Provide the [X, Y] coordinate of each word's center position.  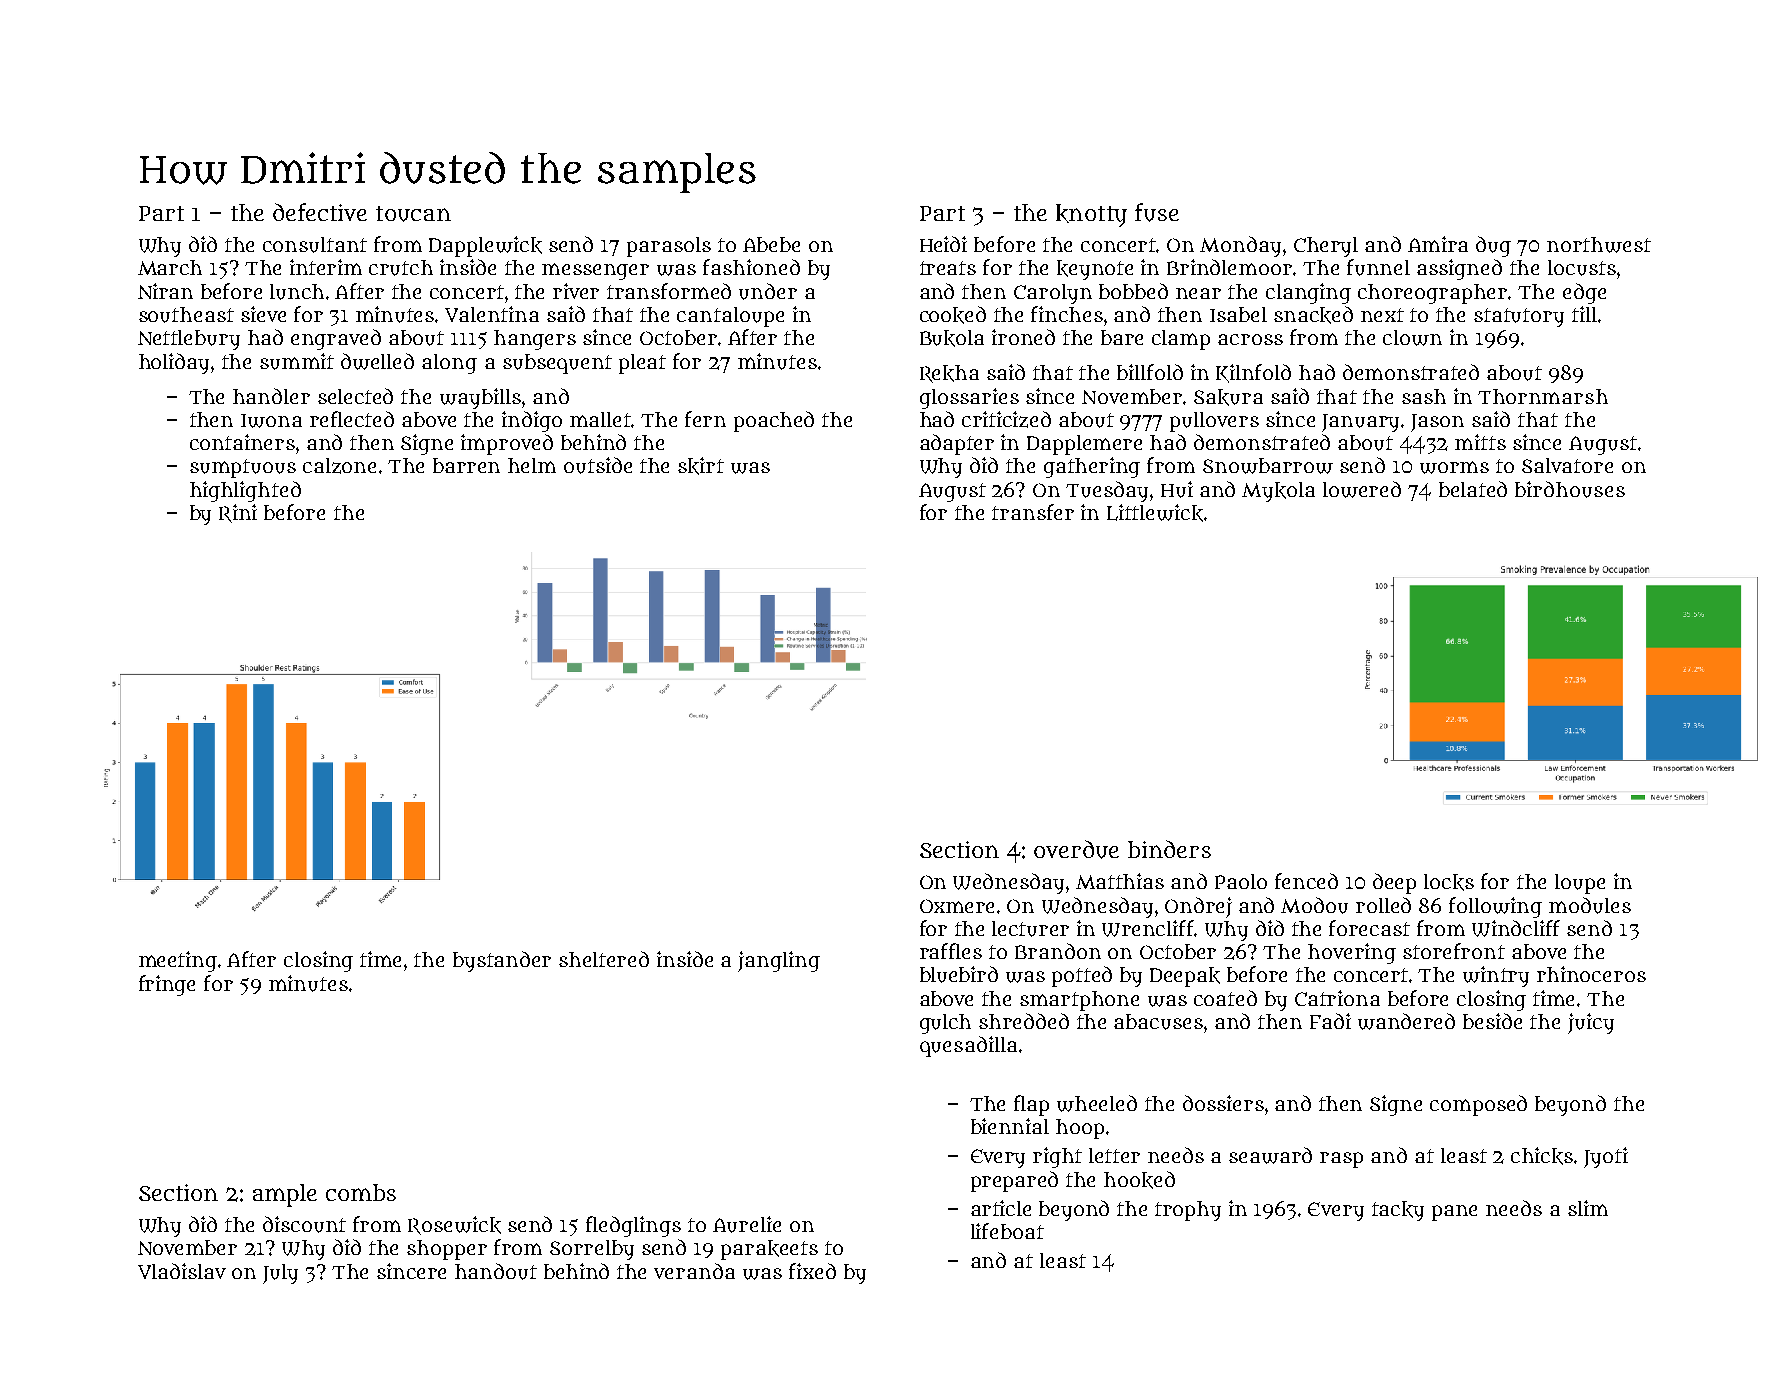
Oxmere [957, 906]
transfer [1033, 512]
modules [1590, 905]
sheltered [604, 959]
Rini [238, 513]
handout [496, 1271]
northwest [1599, 245]
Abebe [771, 244]
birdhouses [1570, 489]
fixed [812, 1271]
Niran [165, 291]
